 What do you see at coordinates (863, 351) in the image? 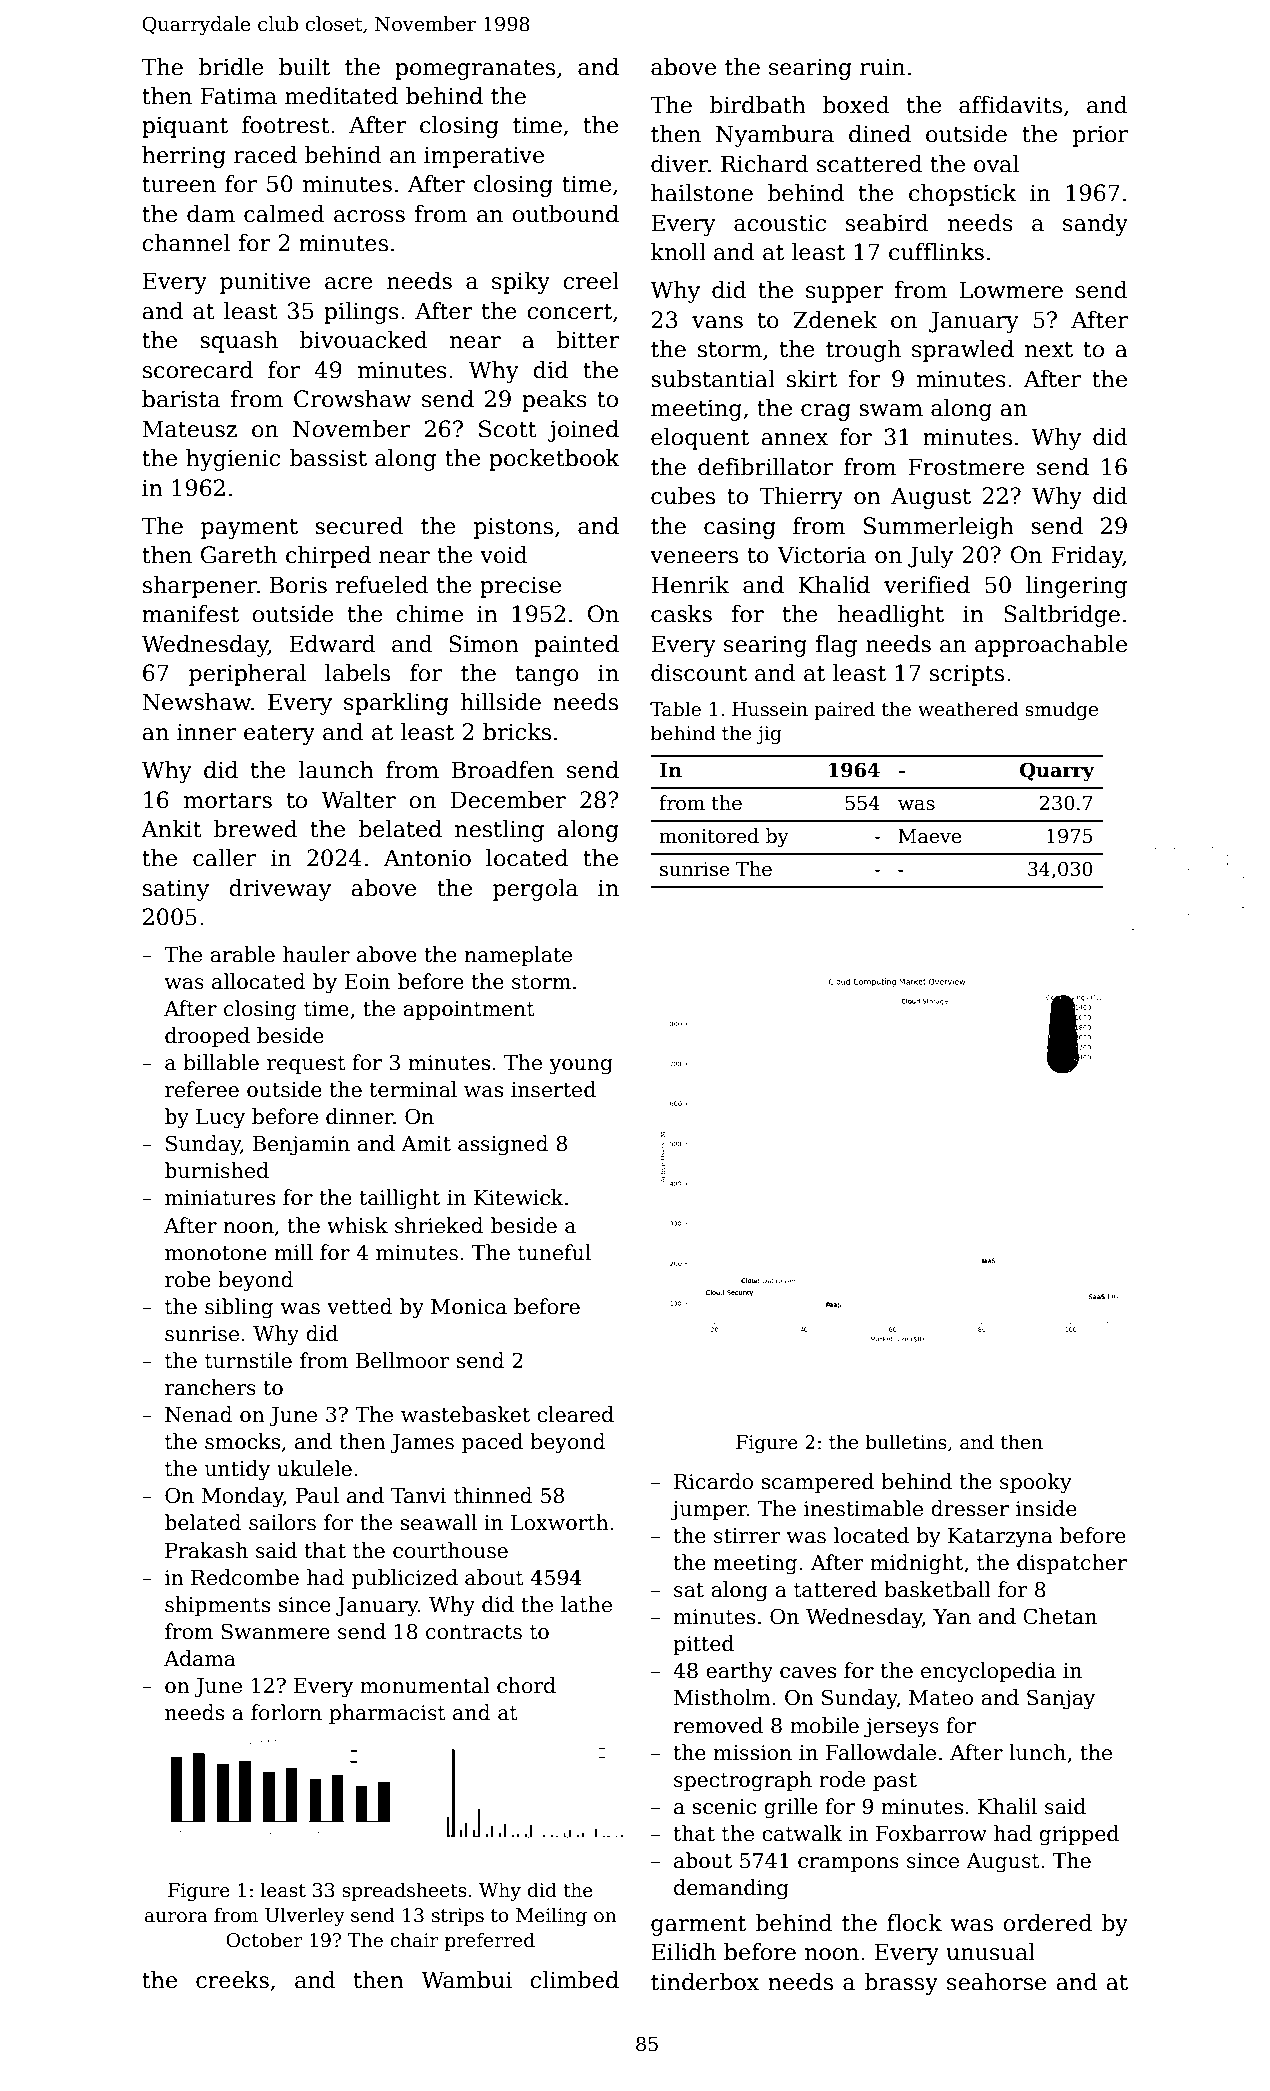
I see `trough` at bounding box center [863, 351].
